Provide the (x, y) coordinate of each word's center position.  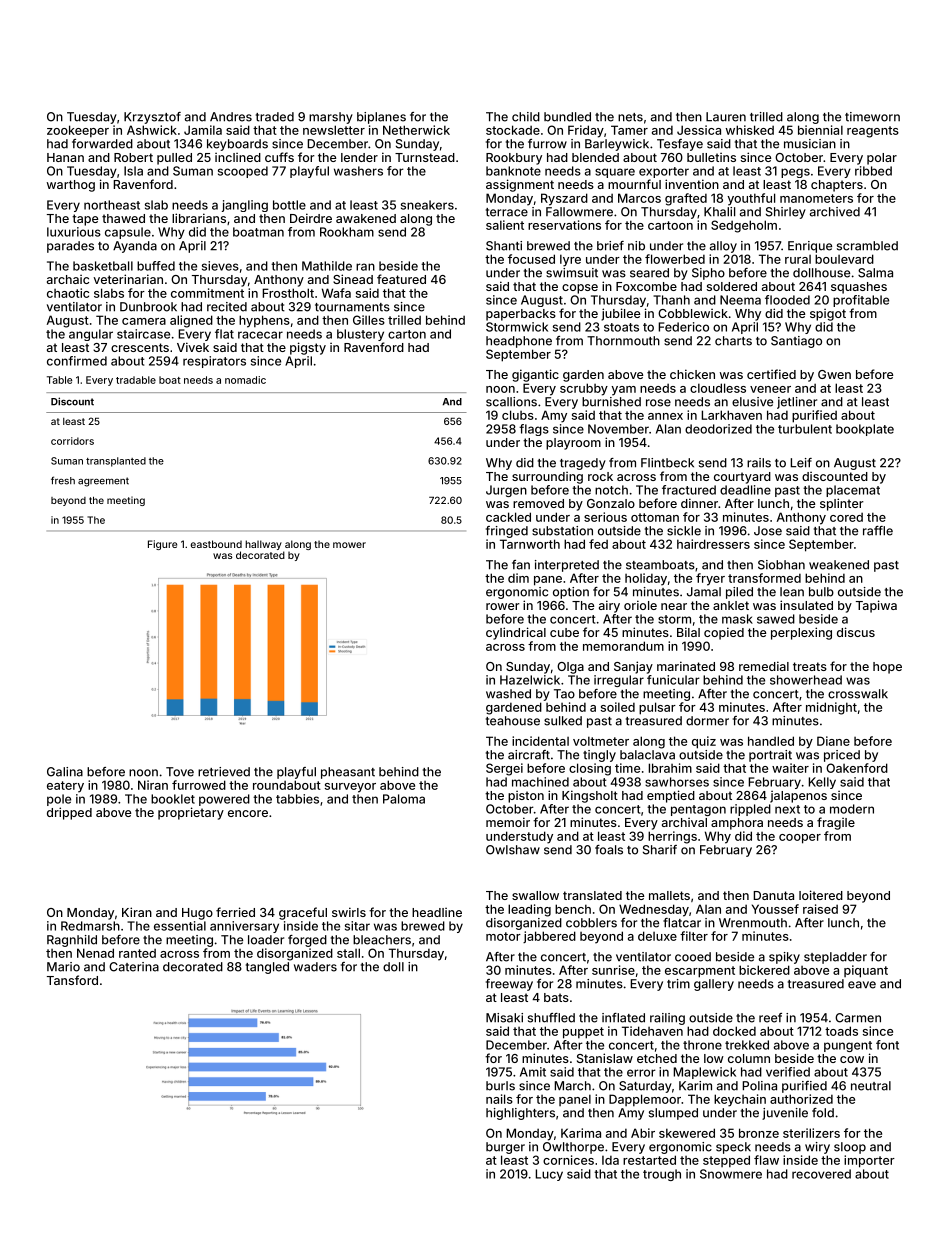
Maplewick (704, 1073)
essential (180, 926)
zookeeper (78, 131)
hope (887, 668)
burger (505, 1148)
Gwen (834, 374)
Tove (180, 772)
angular (91, 335)
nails (499, 1099)
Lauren (726, 117)
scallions (511, 402)
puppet (583, 1033)
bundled (567, 117)
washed (508, 694)
